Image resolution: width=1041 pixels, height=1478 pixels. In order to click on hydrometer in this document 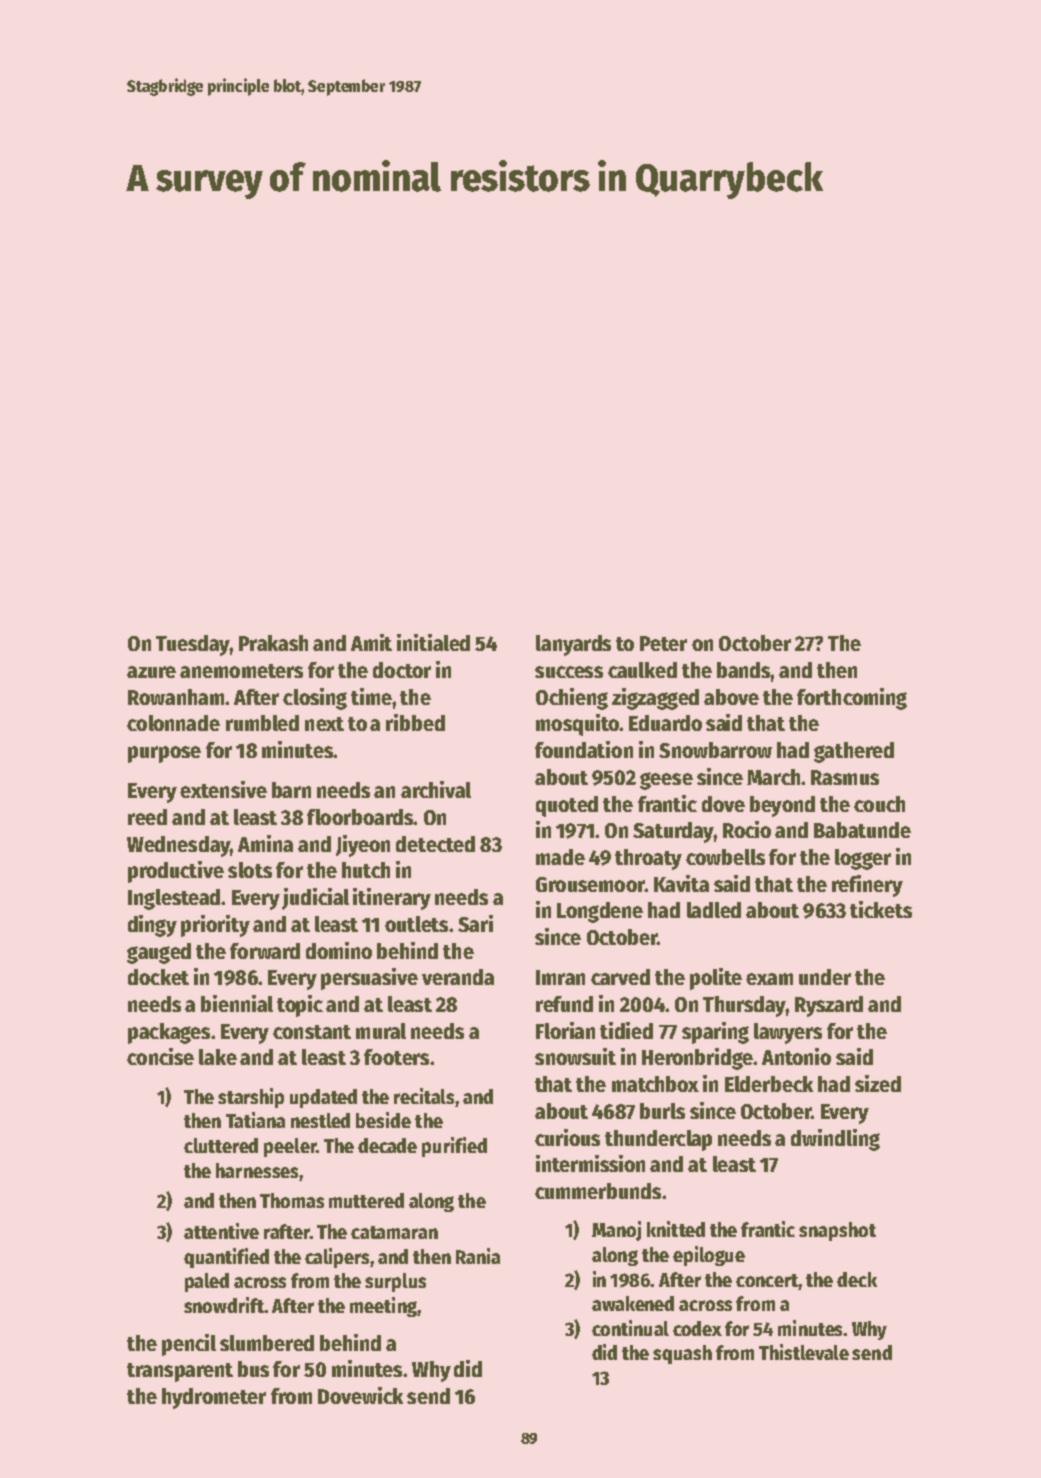, I will do `click(214, 1398)`.
